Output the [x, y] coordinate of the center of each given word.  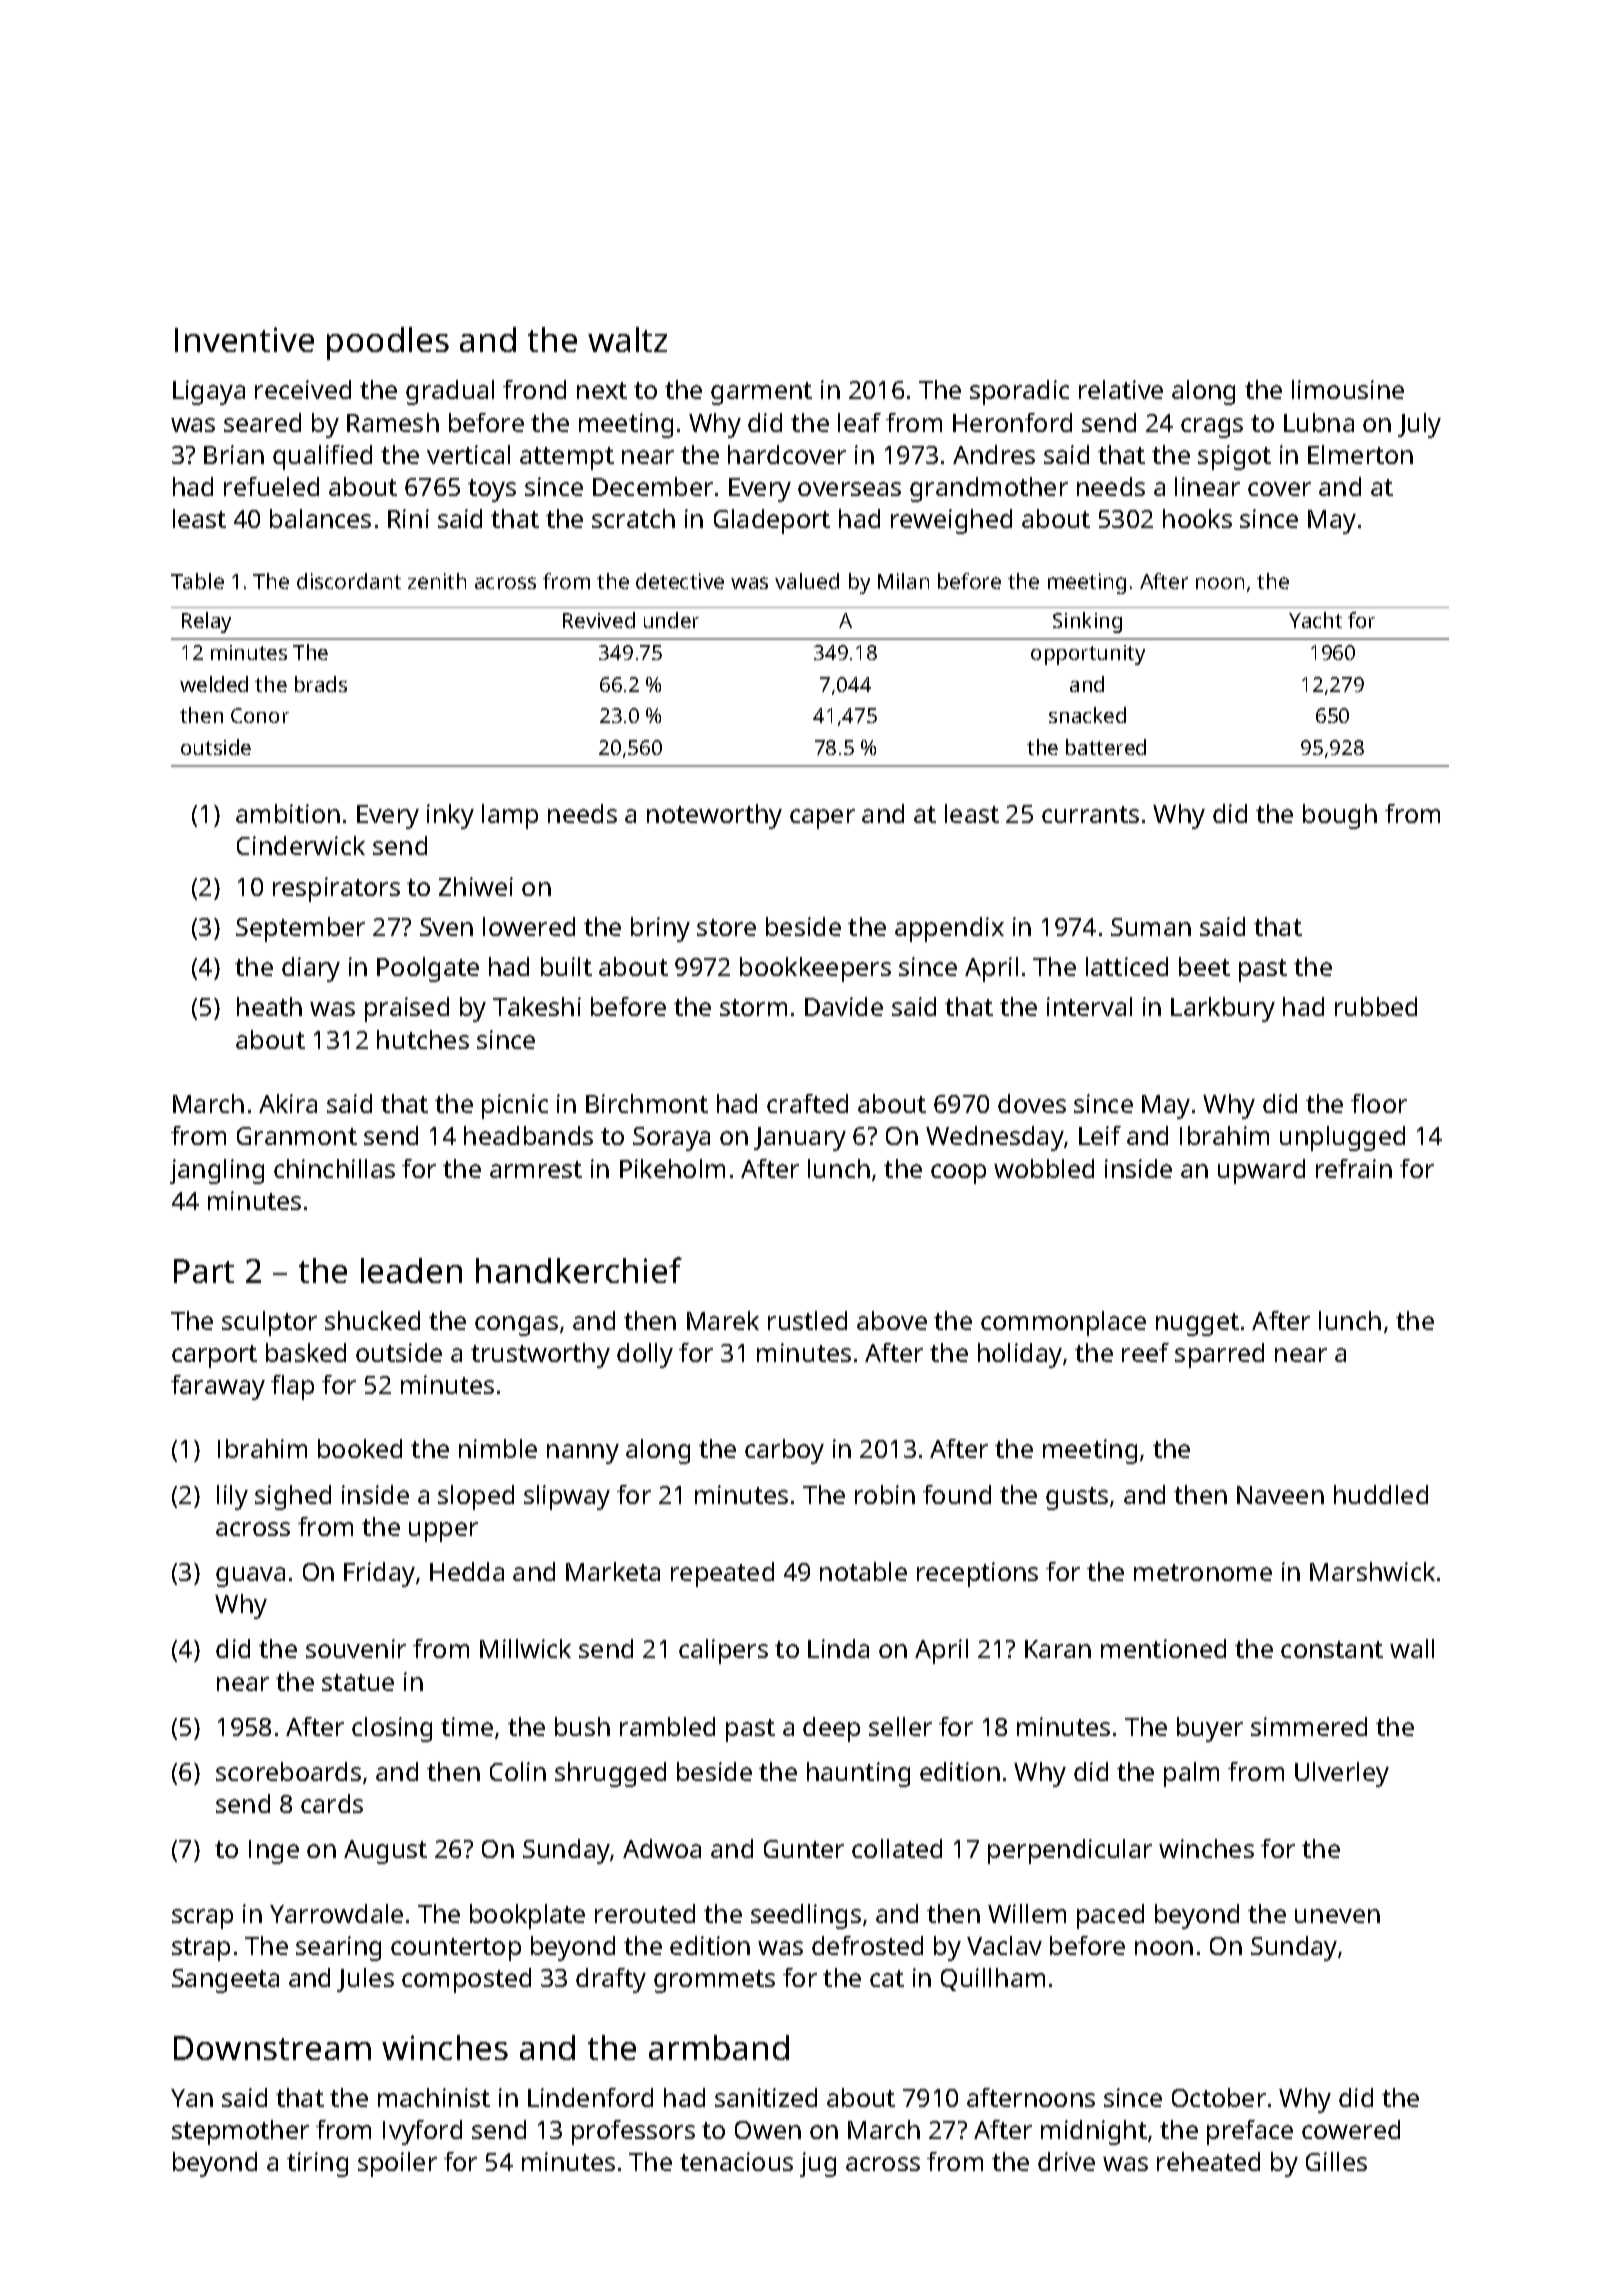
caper [822, 819]
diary [311, 969]
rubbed [1376, 1006]
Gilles [1336, 2161]
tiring [317, 2164]
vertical [468, 454]
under [671, 620]
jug [818, 2164]
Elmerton [1360, 454]
